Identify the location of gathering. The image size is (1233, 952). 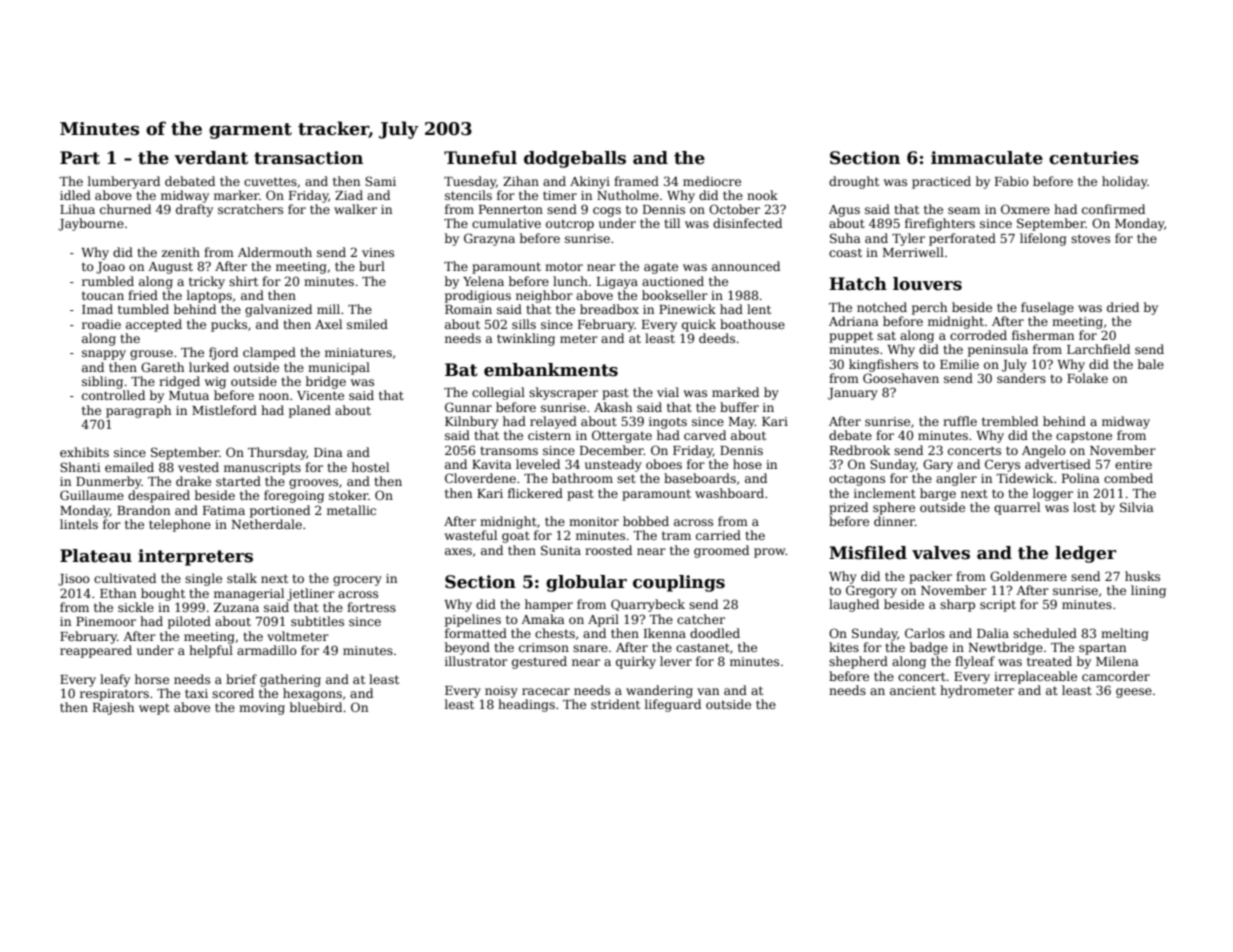
(290, 680).
